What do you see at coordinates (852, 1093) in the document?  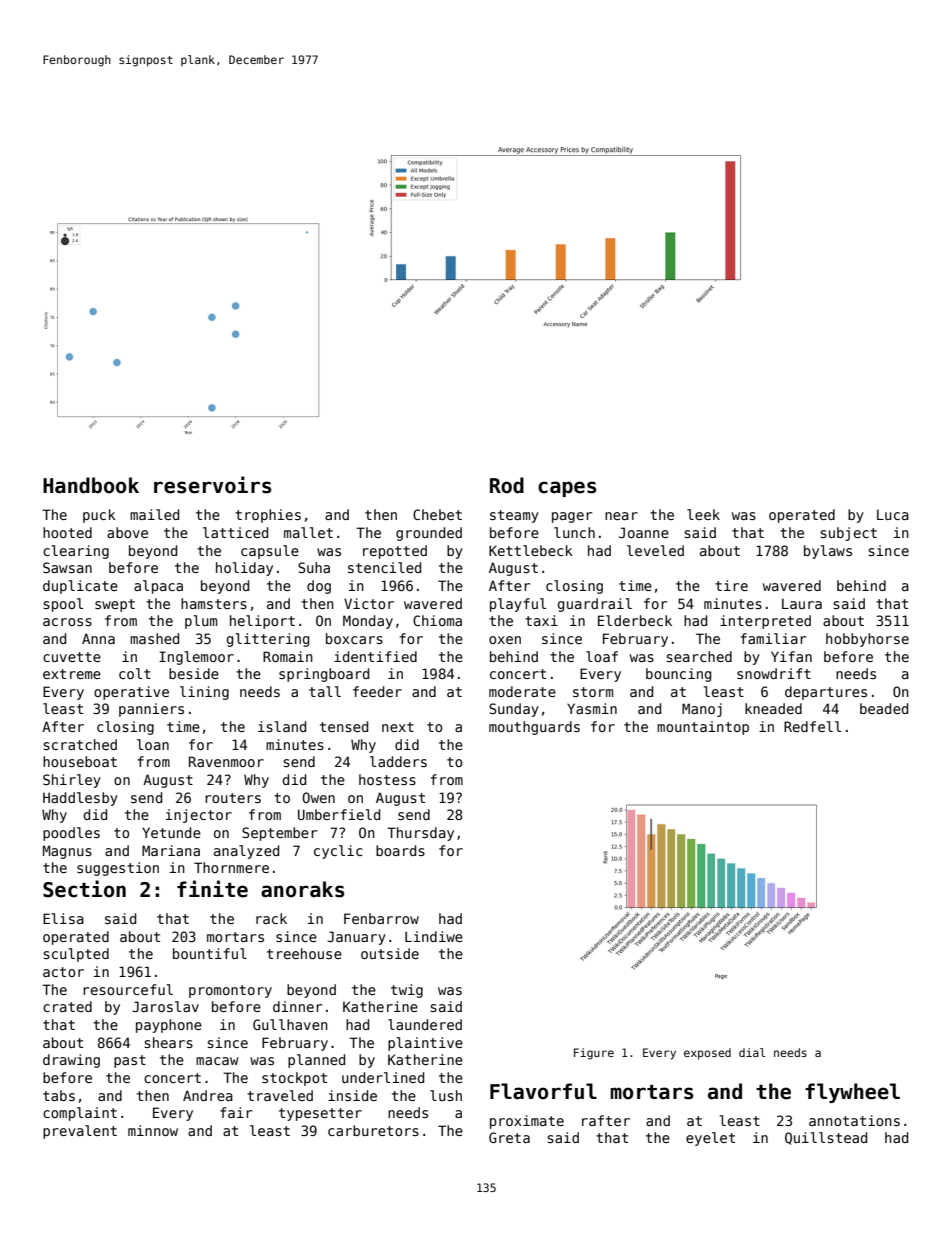 I see `flywheel` at bounding box center [852, 1093].
